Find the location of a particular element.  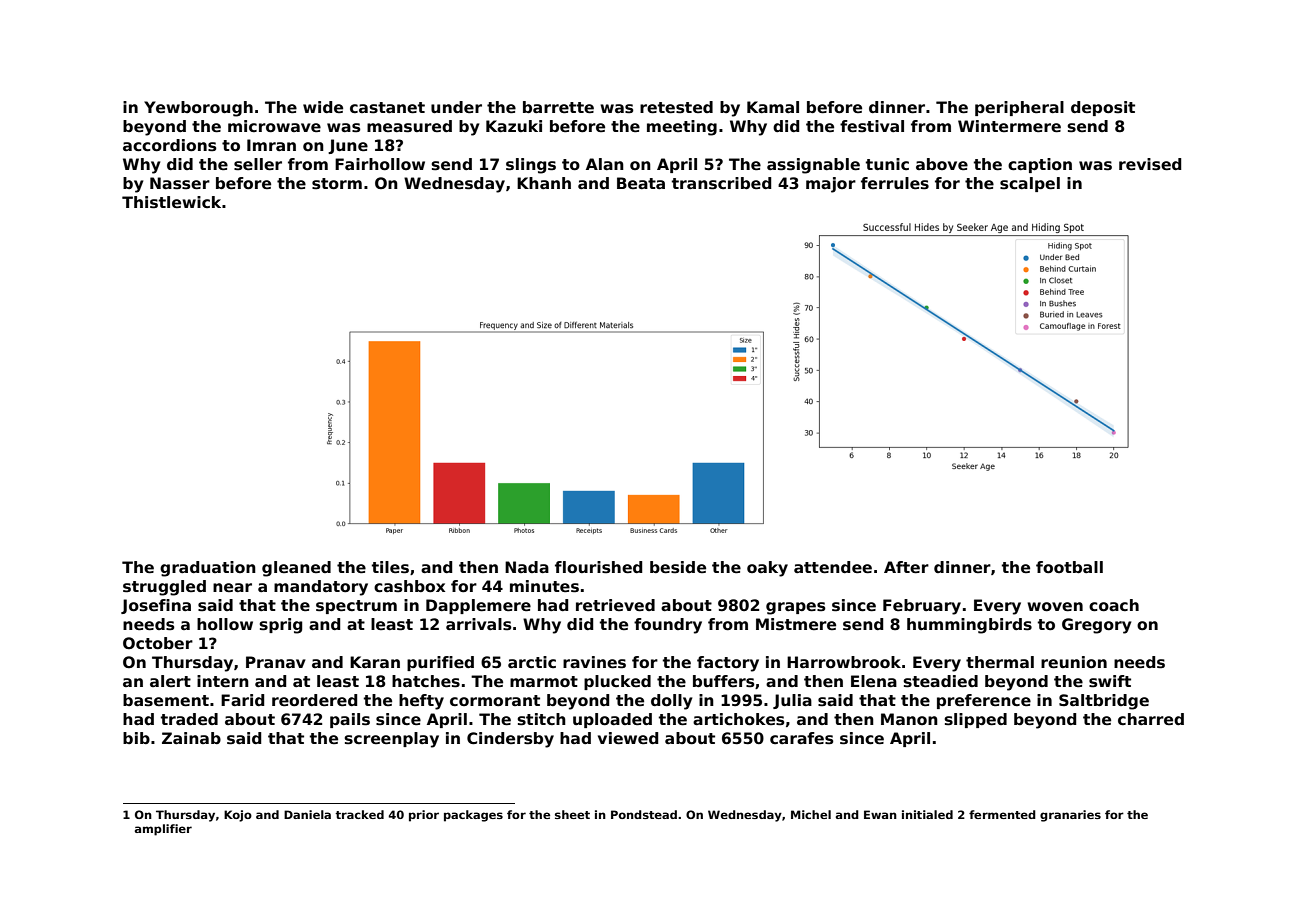

tracked is located at coordinates (359, 814).
